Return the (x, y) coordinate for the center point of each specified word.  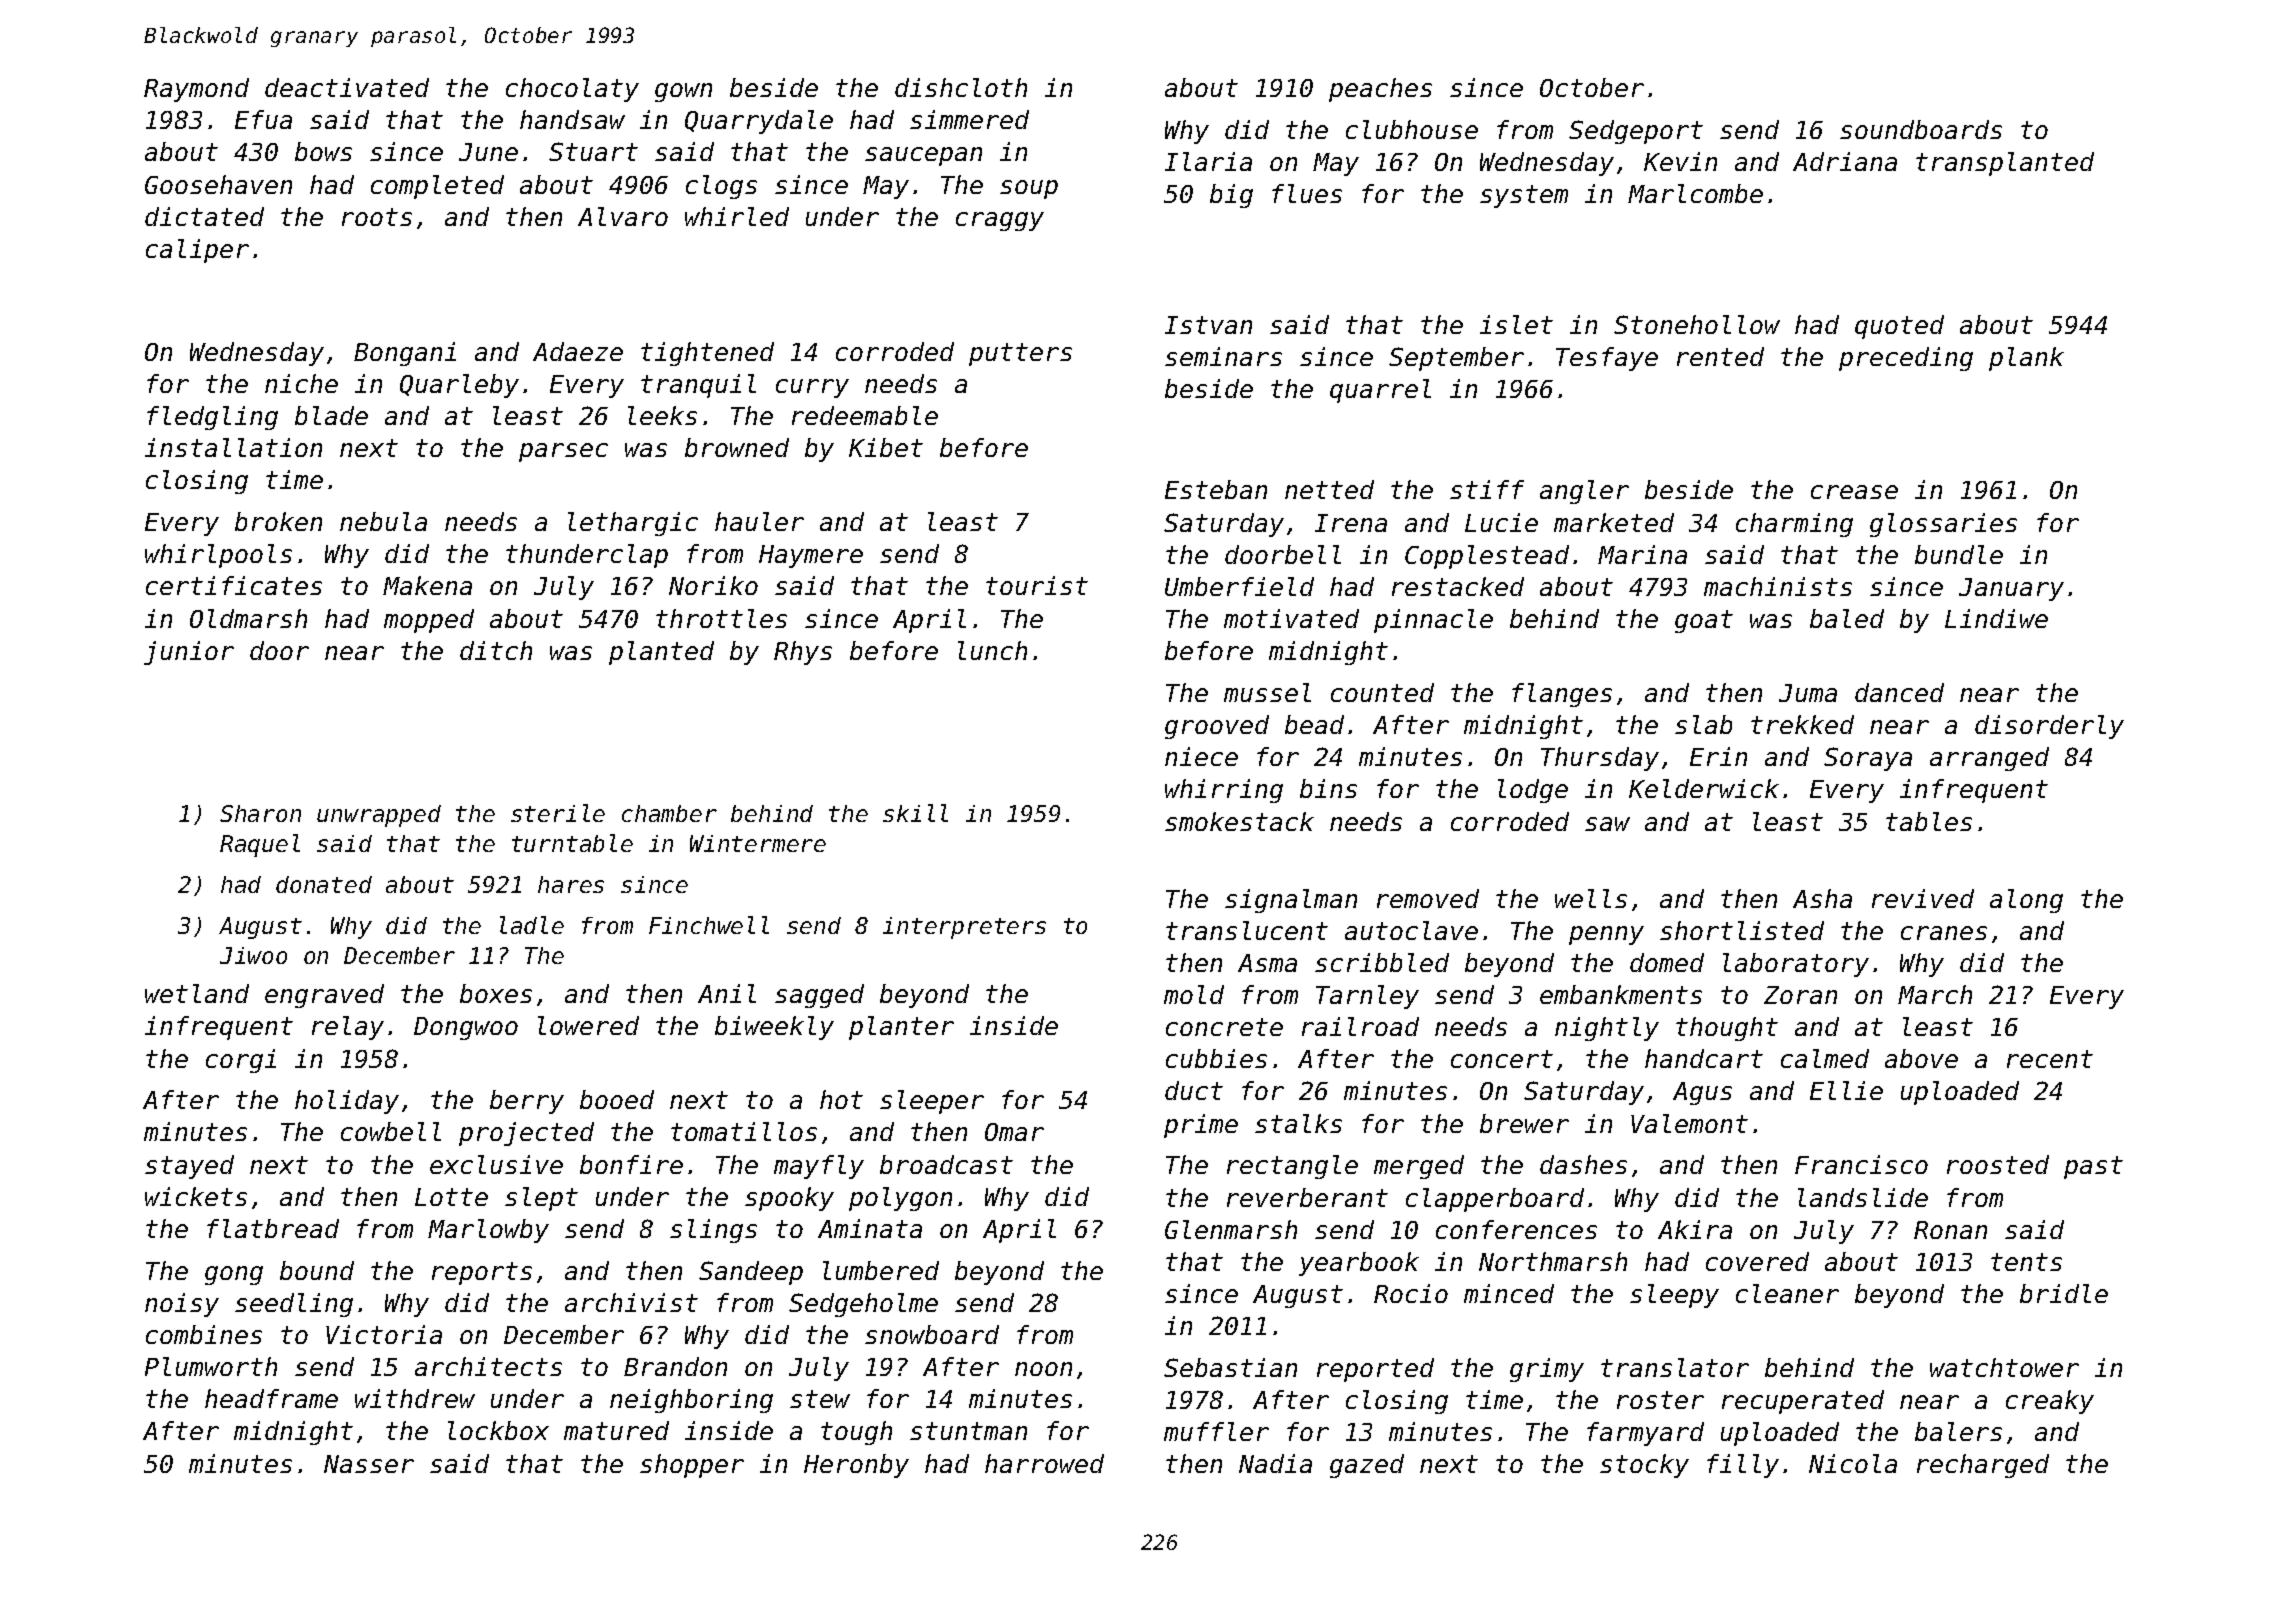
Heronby (856, 1466)
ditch (496, 650)
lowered (588, 1025)
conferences (1516, 1229)
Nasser (369, 1464)
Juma (1808, 693)
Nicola (1853, 1463)
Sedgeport (1636, 132)
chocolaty (572, 90)
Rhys (803, 653)
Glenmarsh (1231, 1229)
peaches (1380, 90)
